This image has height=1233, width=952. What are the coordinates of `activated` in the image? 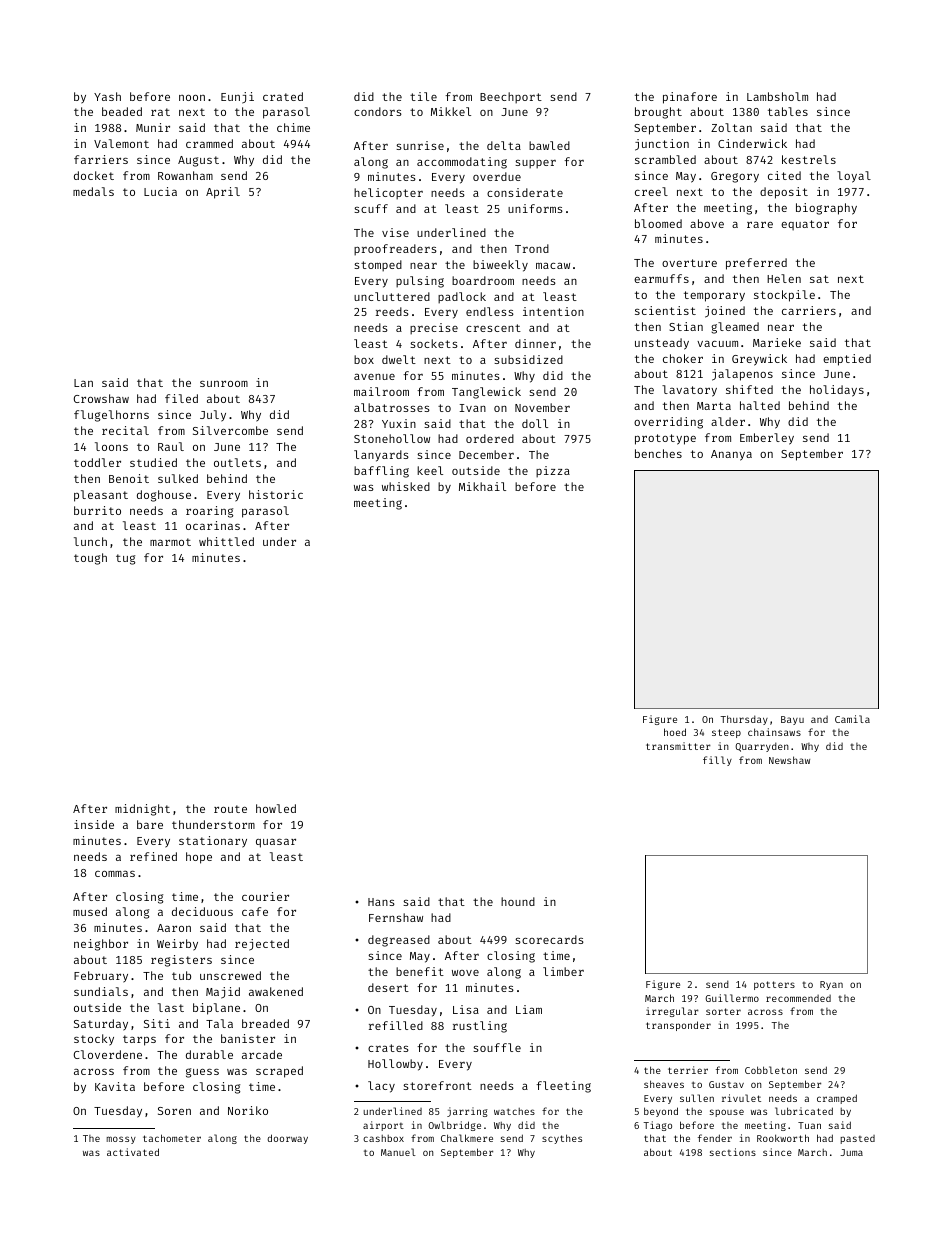 It's located at (133, 1152).
